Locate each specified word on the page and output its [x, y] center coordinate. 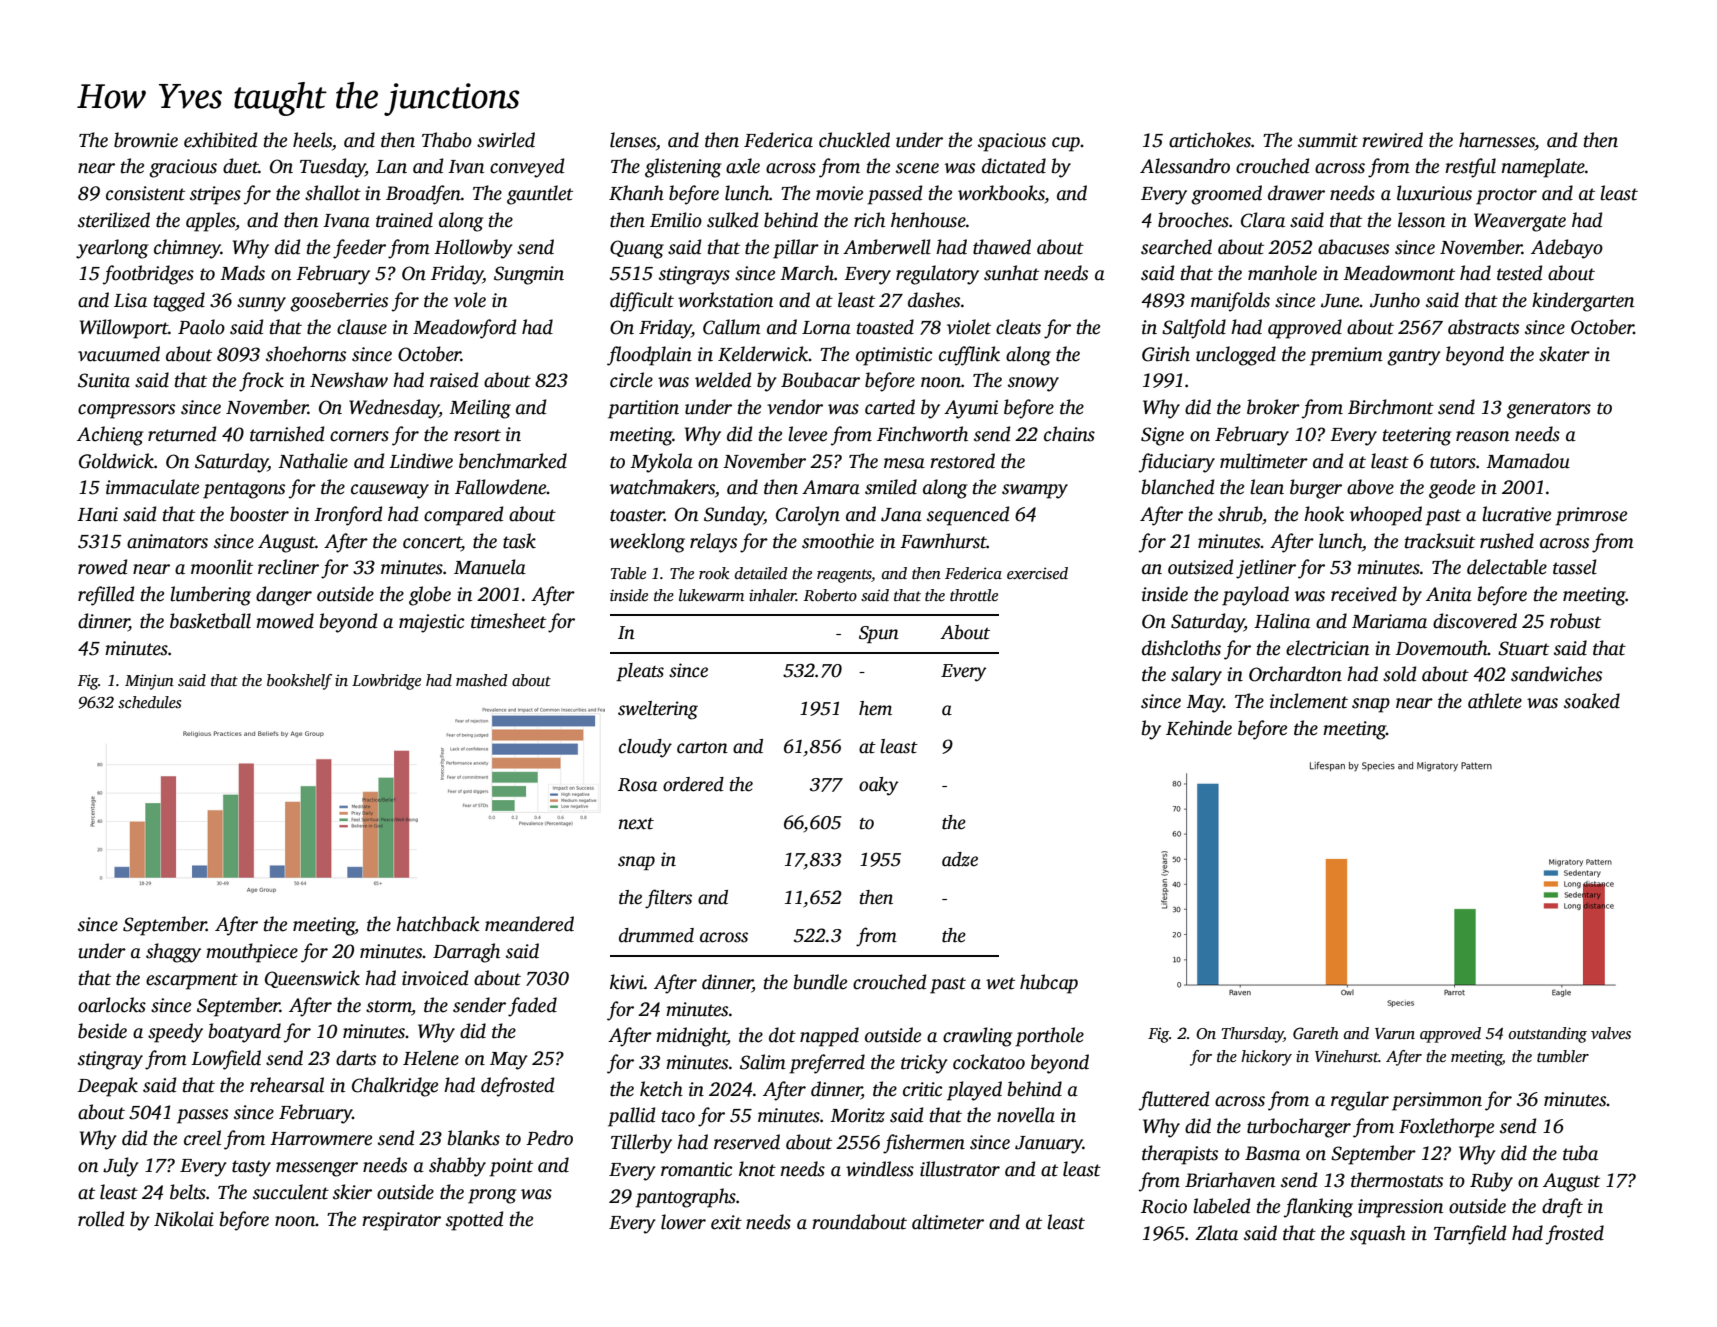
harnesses [1497, 140]
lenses [633, 140]
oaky [878, 786]
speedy [175, 1033]
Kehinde [1199, 728]
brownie [146, 140]
